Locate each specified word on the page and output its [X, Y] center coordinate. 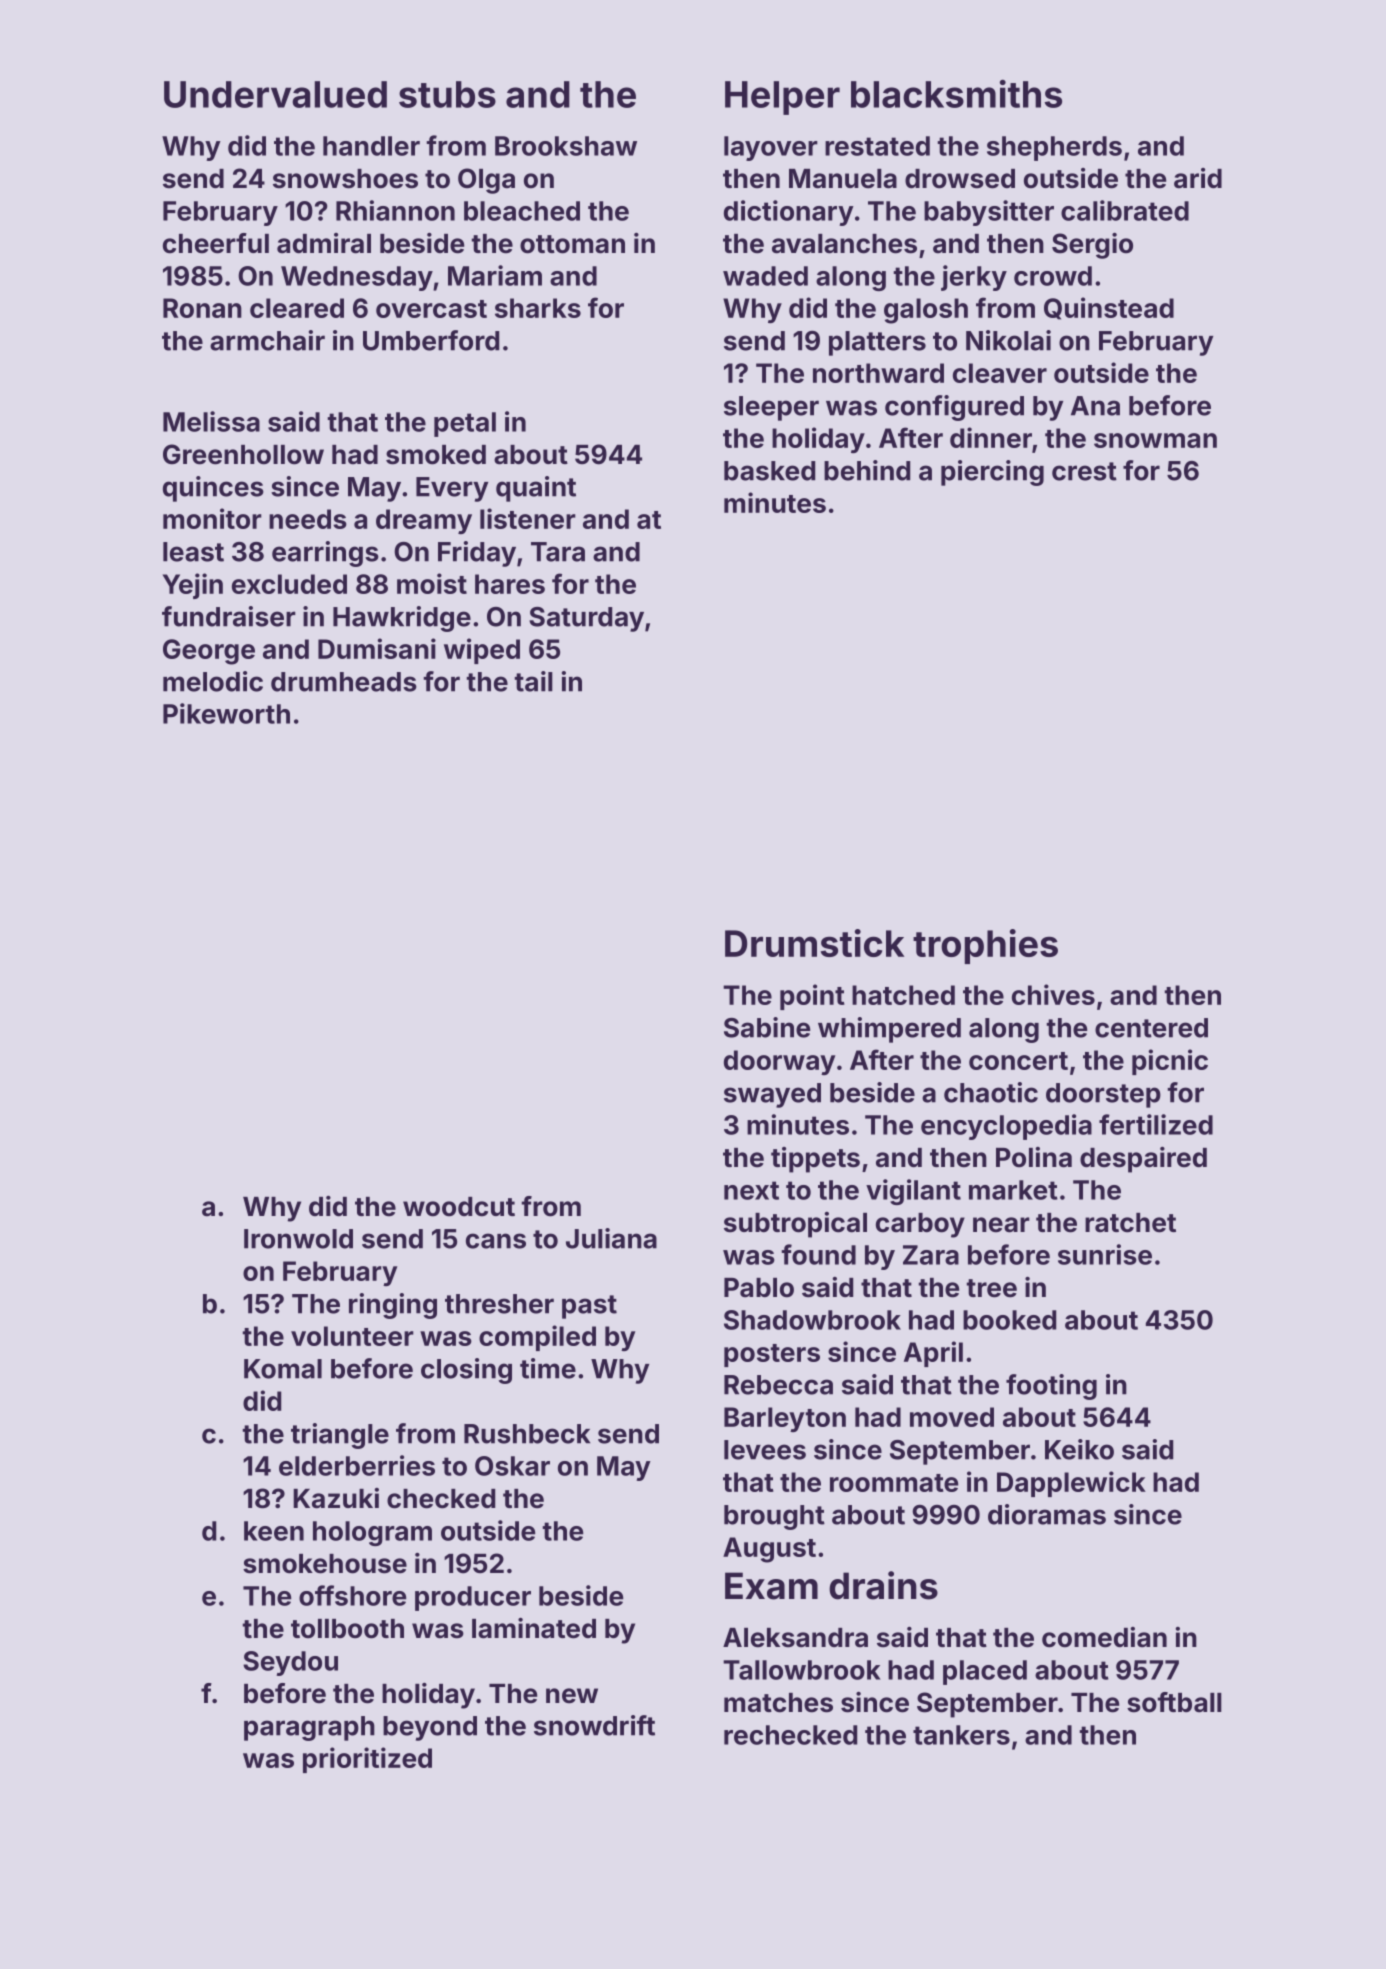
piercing [992, 473]
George [209, 652]
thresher [499, 1304]
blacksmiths [956, 94]
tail [533, 681]
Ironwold [298, 1239]
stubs [447, 94]
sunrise [1105, 1254]
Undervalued [275, 94]
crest [1084, 471]
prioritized [367, 1760]
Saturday [586, 619]
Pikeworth [226, 713]
